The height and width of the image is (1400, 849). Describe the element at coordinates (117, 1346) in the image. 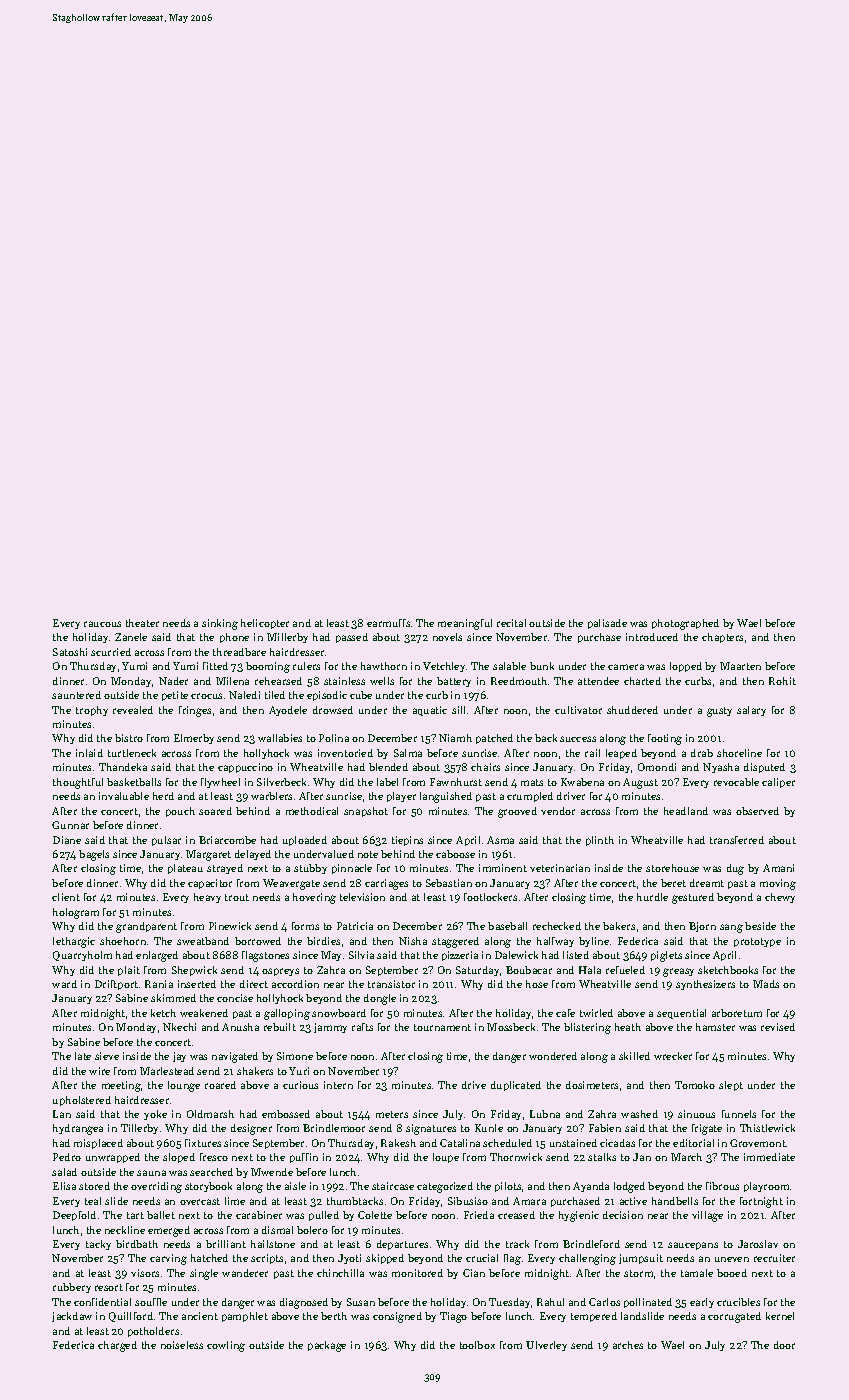

I see `charged` at that location.
